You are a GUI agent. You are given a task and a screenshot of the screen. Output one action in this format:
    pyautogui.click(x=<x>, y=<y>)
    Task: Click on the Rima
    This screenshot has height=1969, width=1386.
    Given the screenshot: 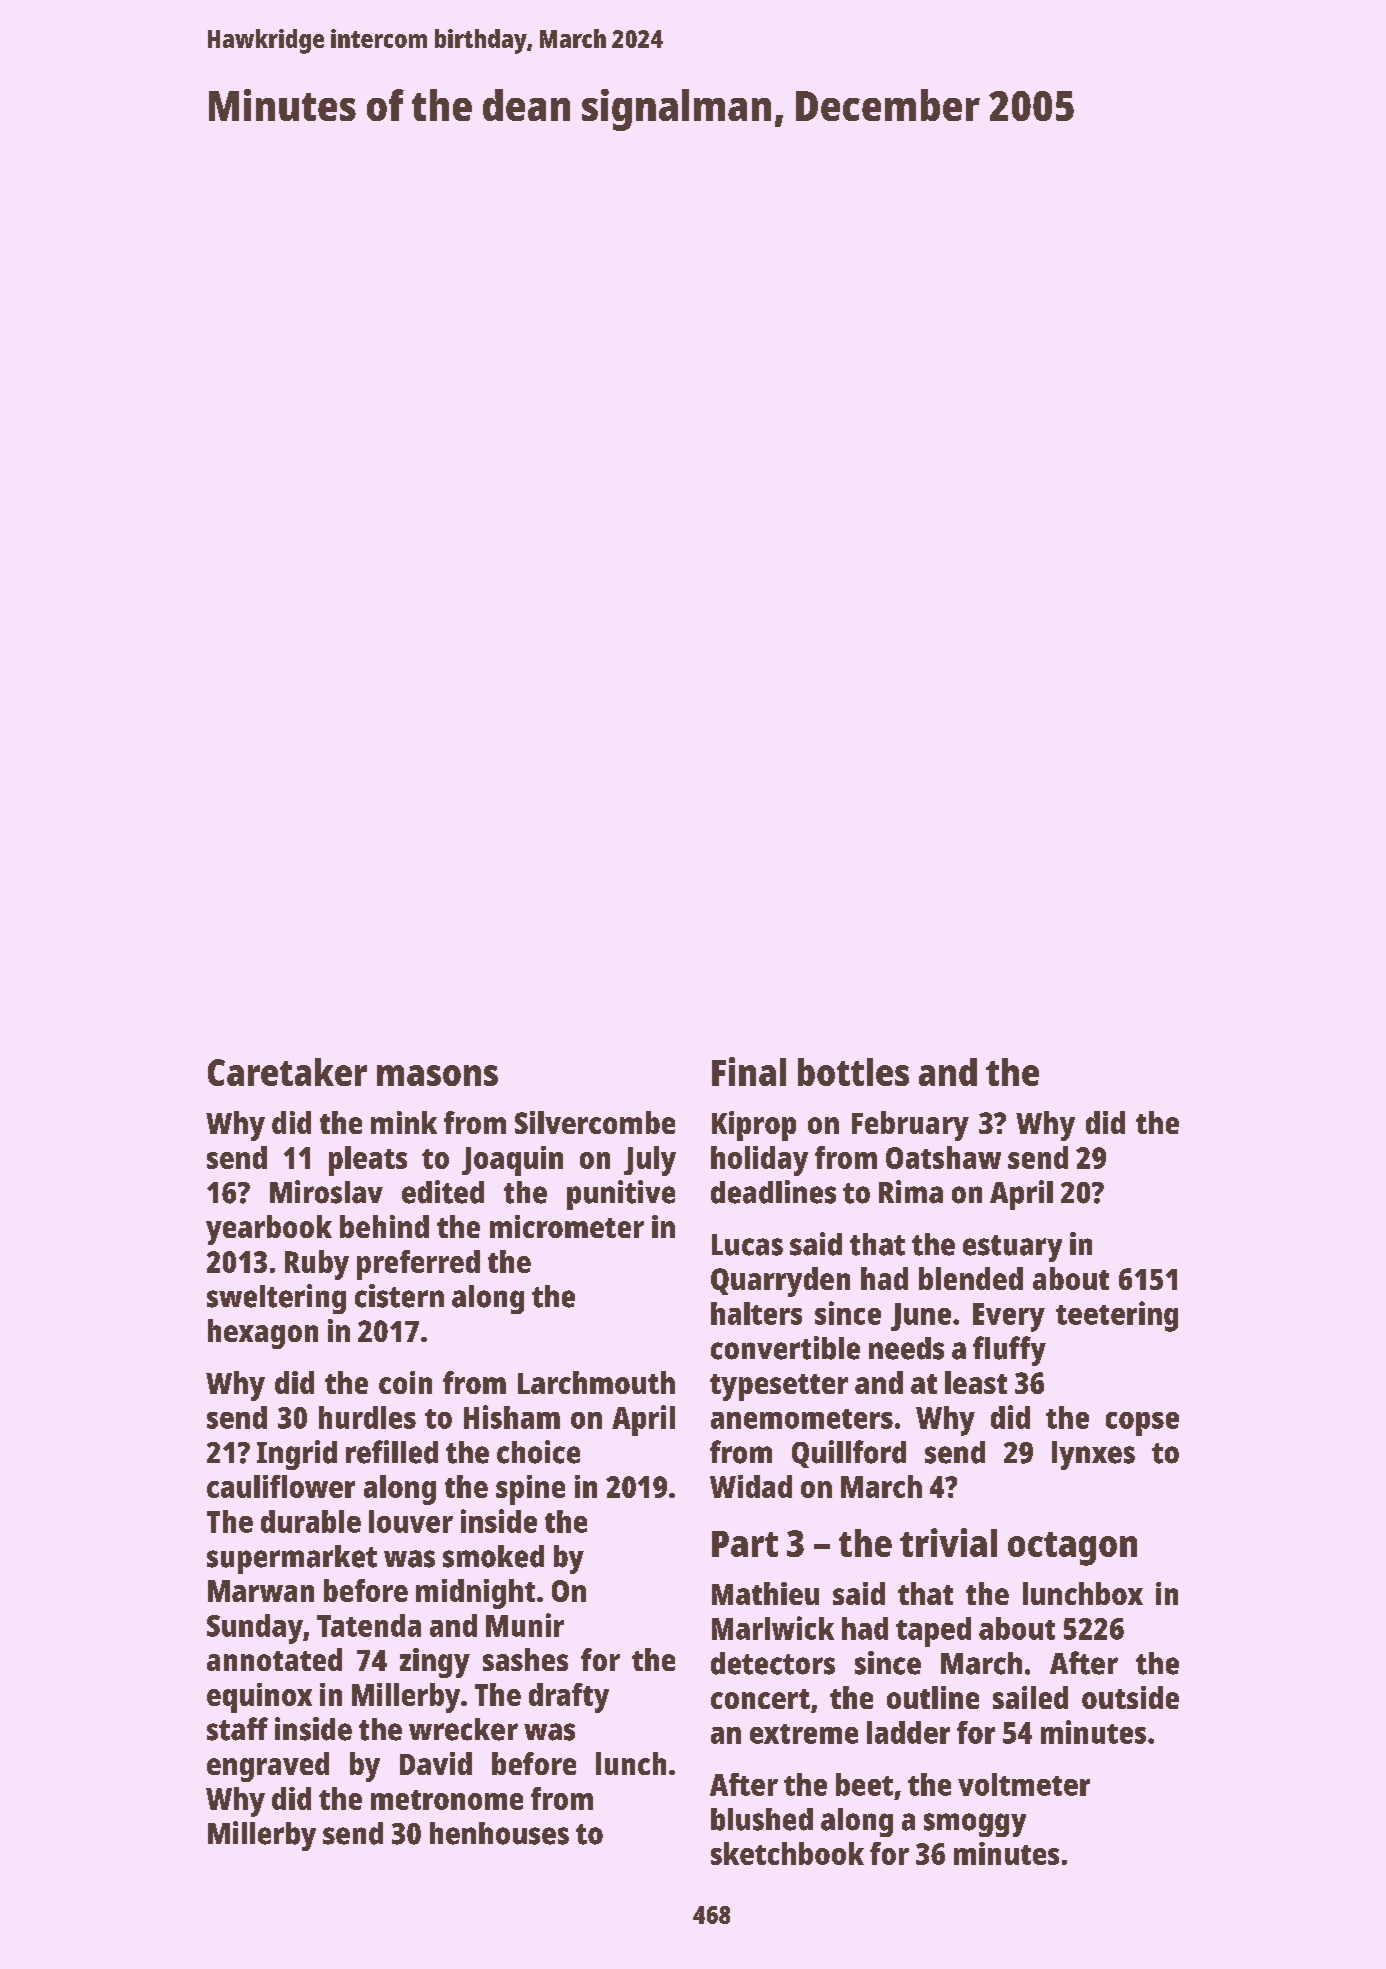 What is the action you would take?
    pyautogui.click(x=911, y=1192)
